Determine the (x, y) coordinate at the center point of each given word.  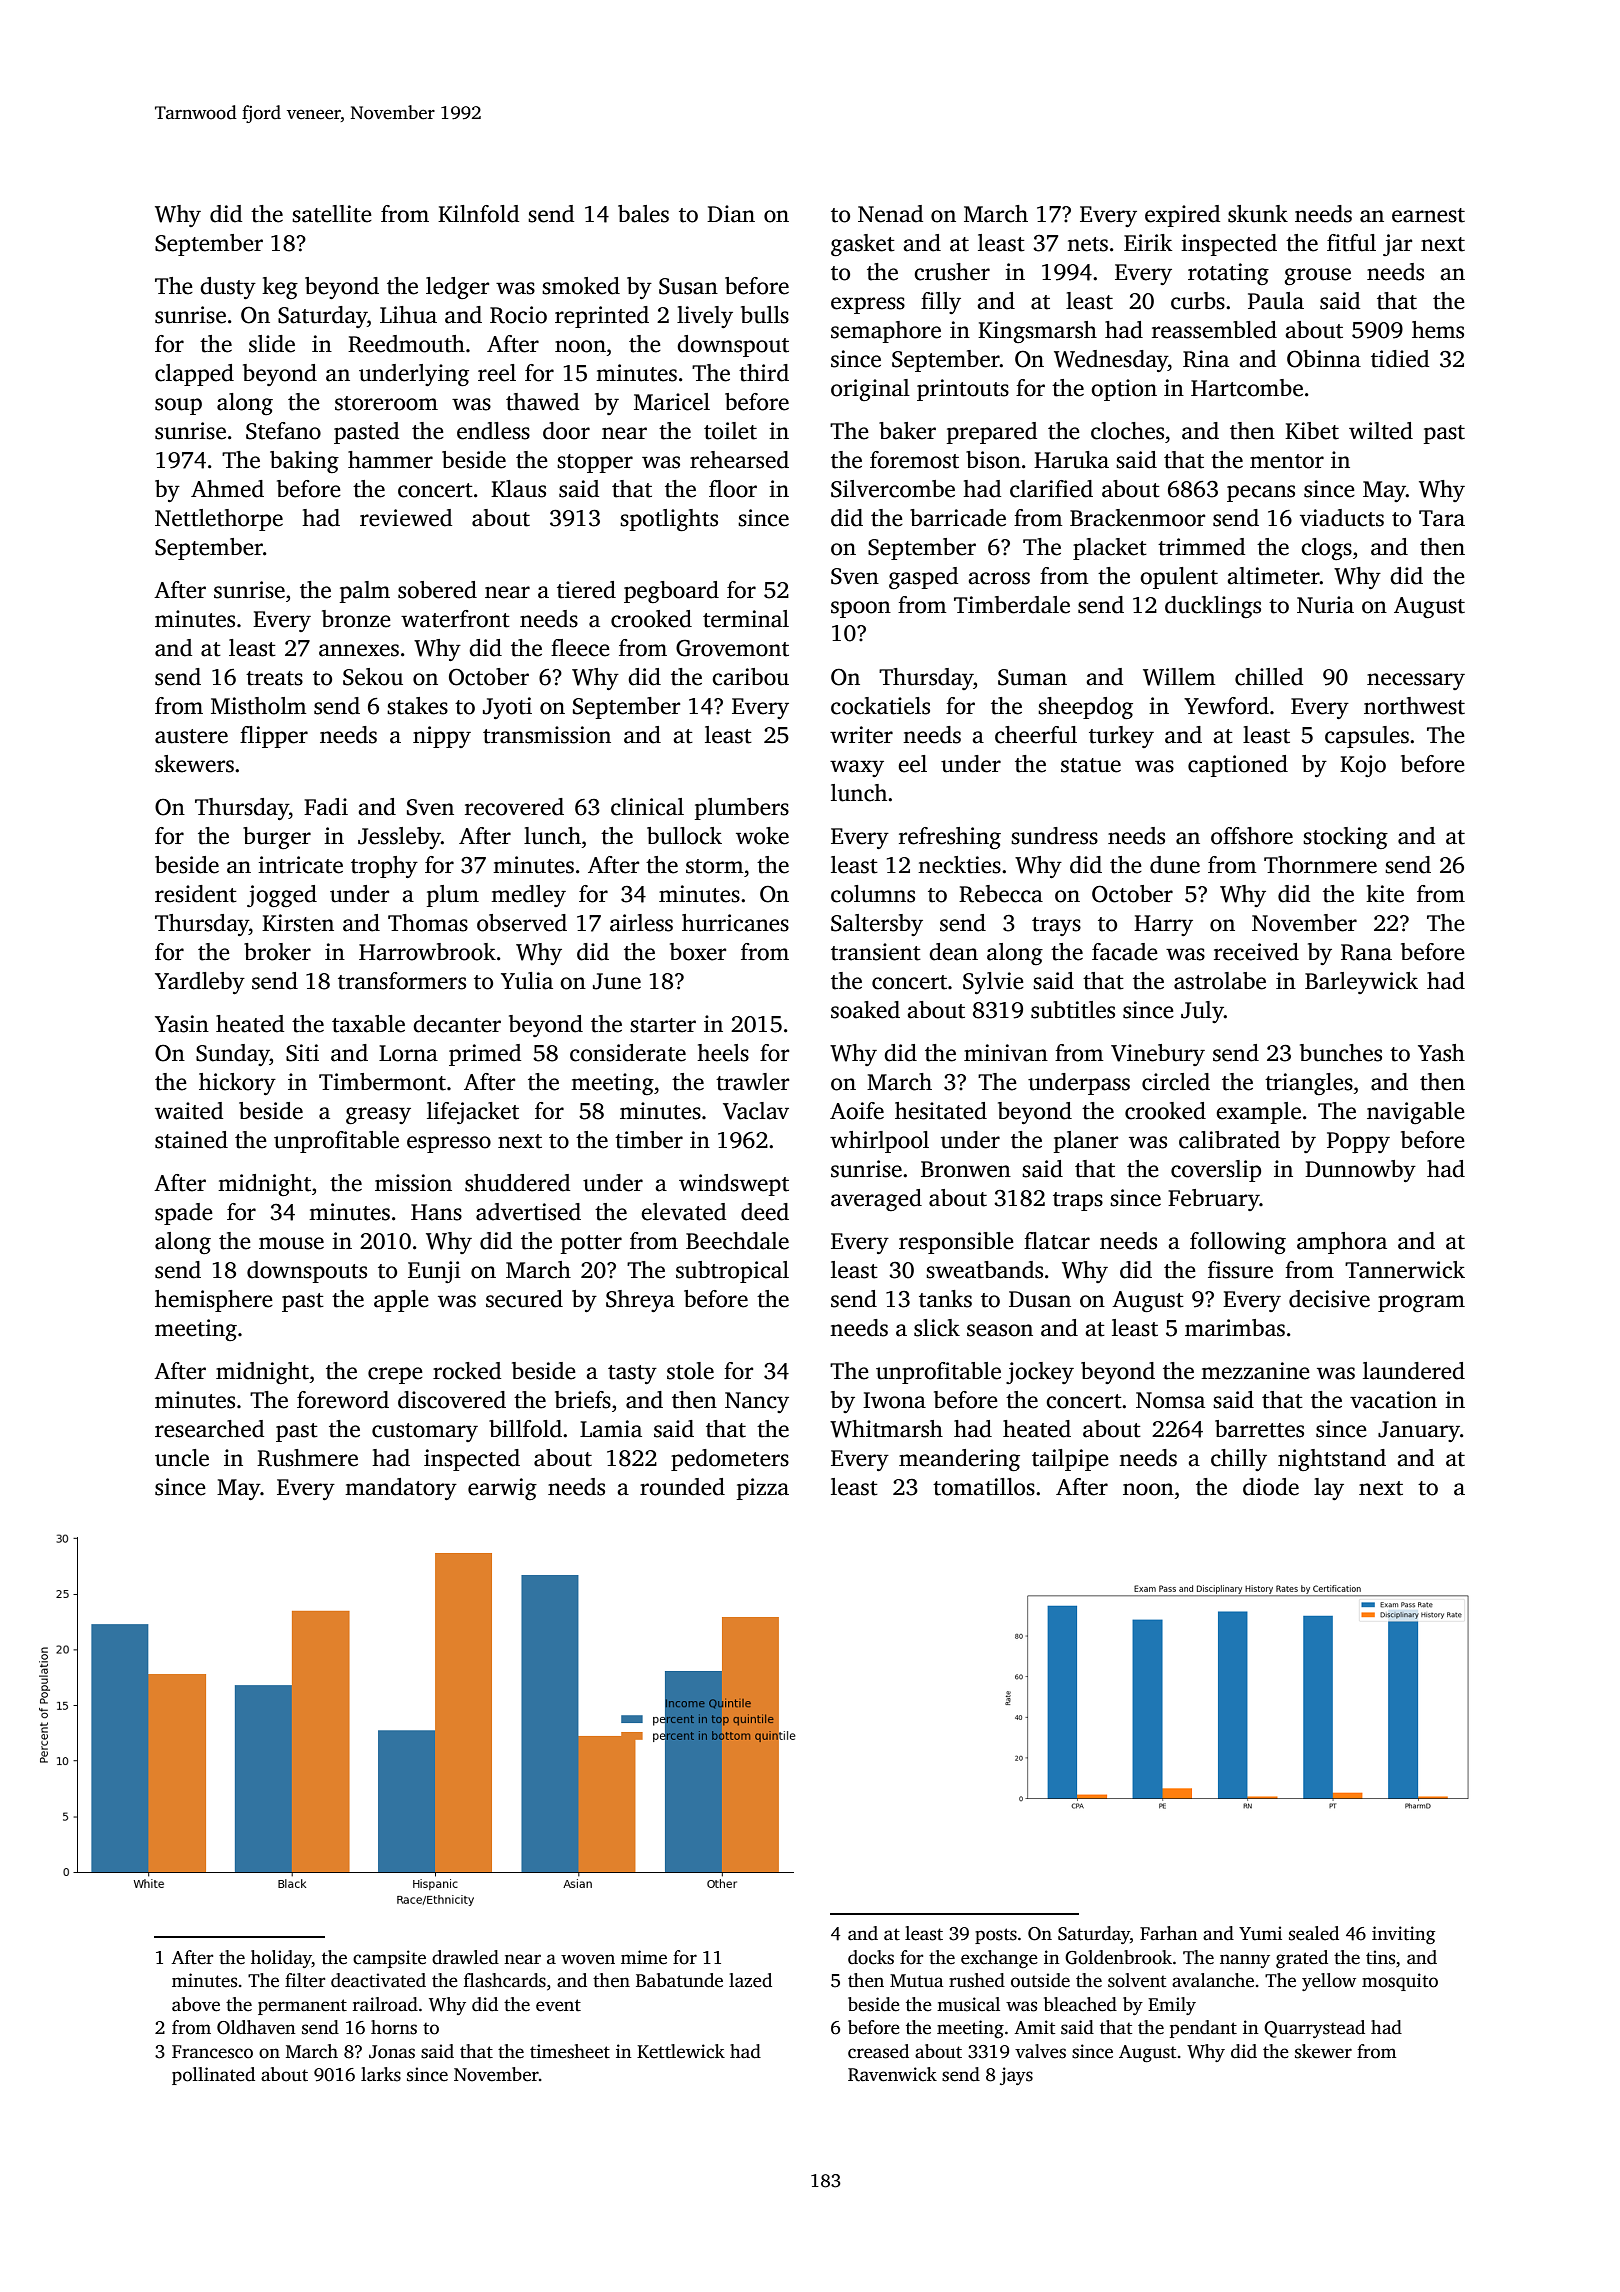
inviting (1403, 1935)
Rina (1206, 359)
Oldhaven (256, 2027)
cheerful (1036, 735)
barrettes (1259, 1429)
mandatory (401, 1489)
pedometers (730, 1460)
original (870, 390)
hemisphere (214, 1301)
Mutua (917, 1981)
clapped (194, 375)
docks (871, 1957)
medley (528, 896)
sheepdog (1085, 708)
